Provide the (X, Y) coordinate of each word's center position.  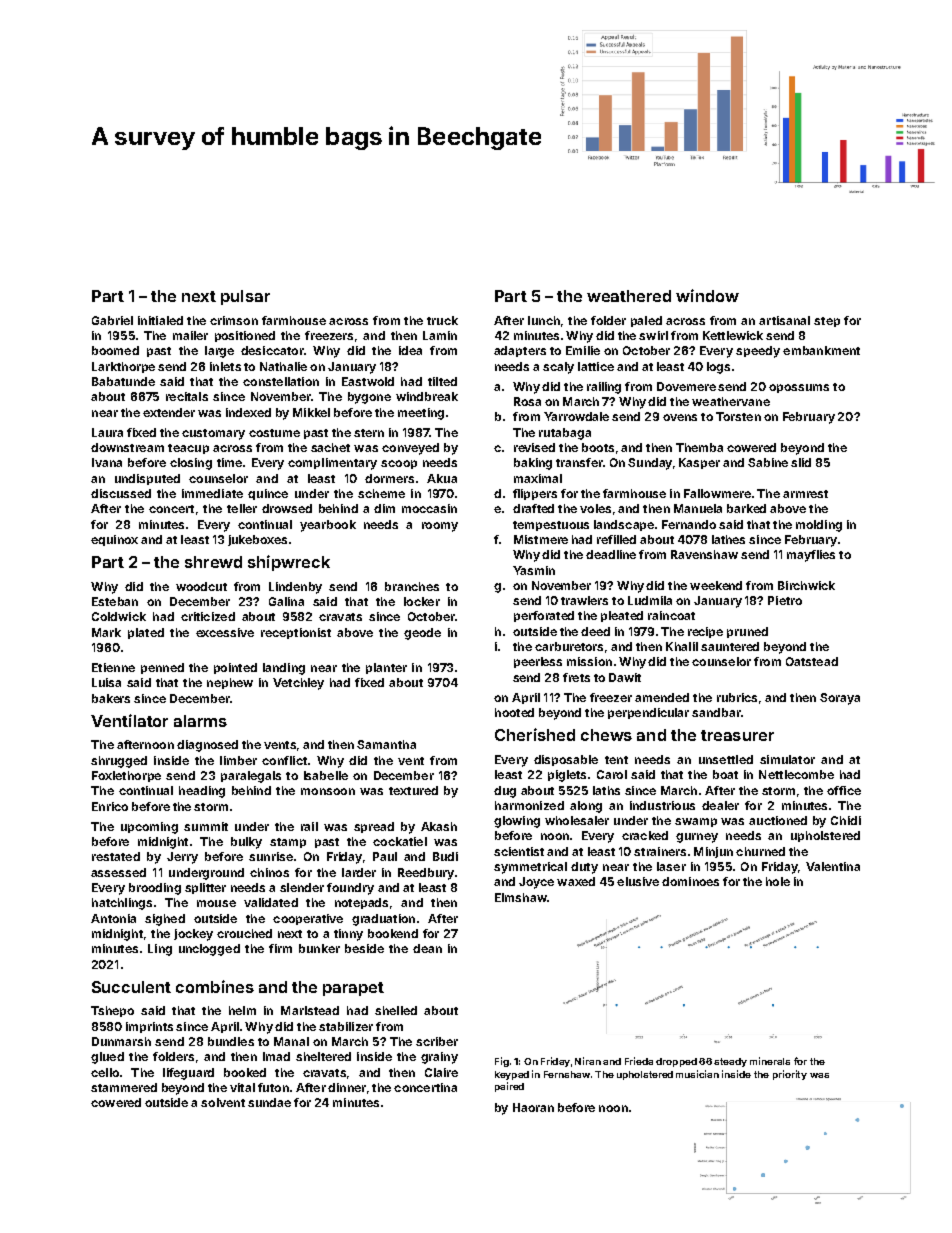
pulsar (245, 297)
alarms (200, 721)
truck (442, 320)
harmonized (529, 805)
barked (746, 508)
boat (725, 774)
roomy (440, 527)
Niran (588, 1061)
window (707, 295)
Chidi (846, 820)
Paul (385, 856)
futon (273, 1087)
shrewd (213, 562)
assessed (118, 872)
